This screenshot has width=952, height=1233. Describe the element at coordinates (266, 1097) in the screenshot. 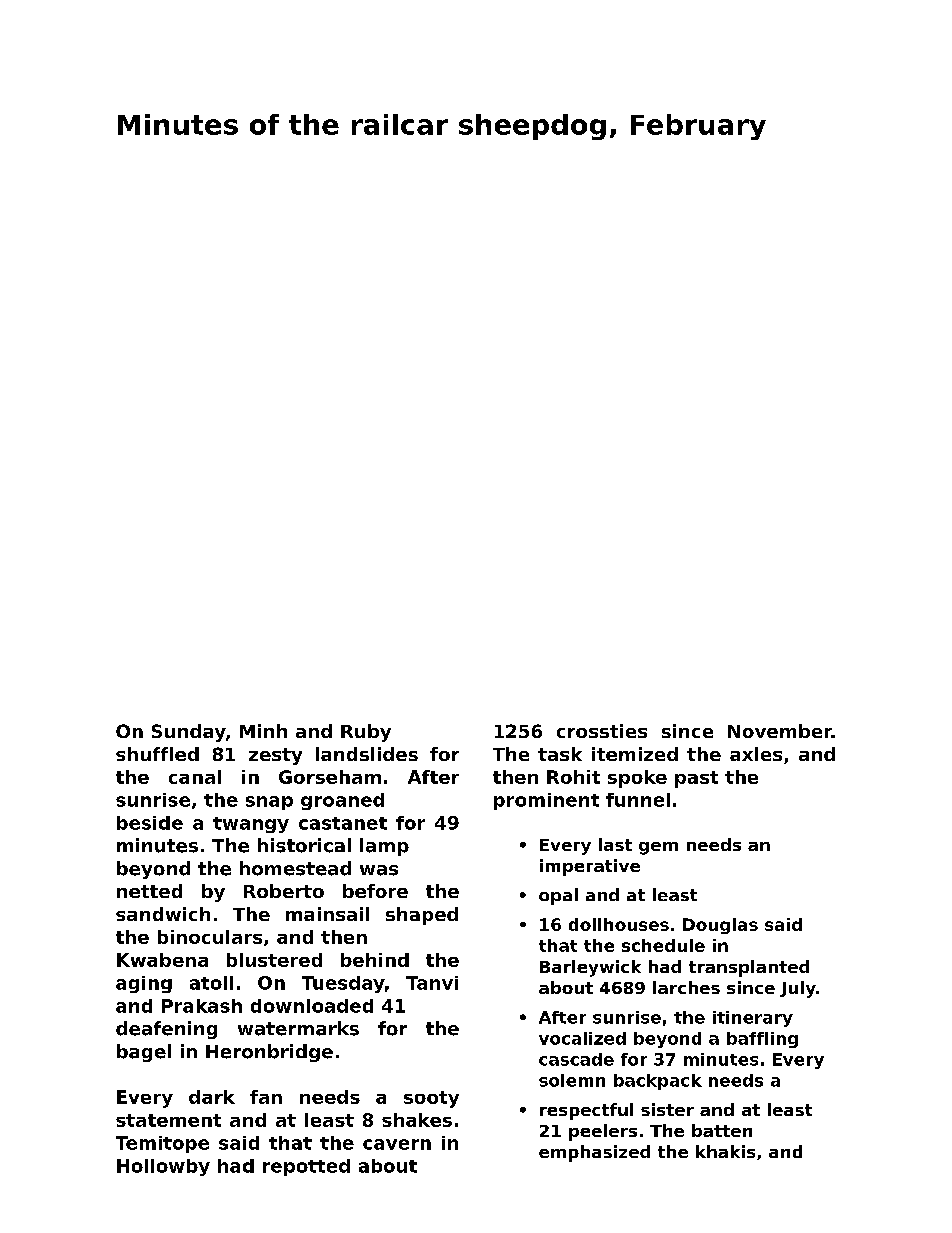

I see `fan` at that location.
